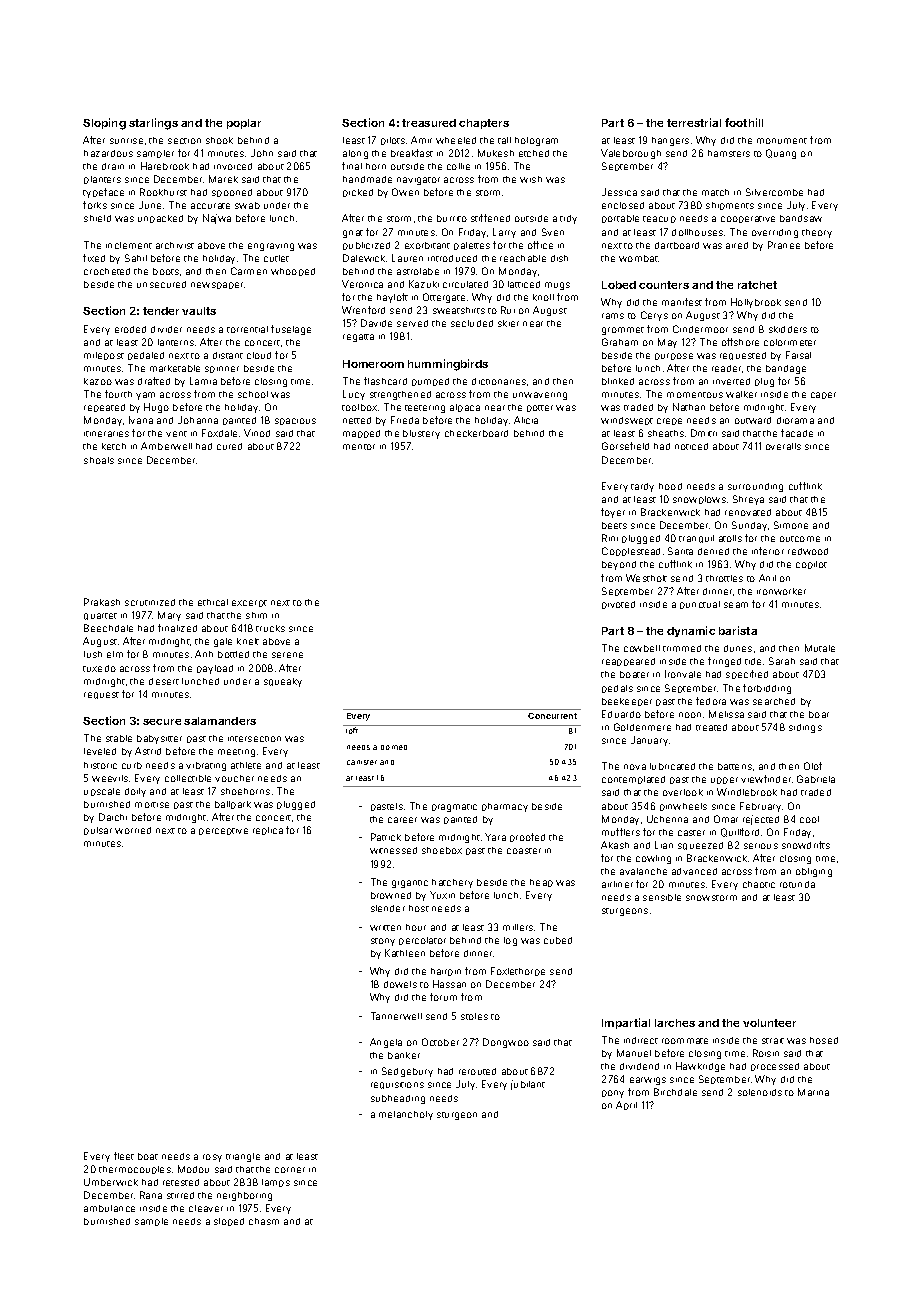 This document has width=924, height=1308. I want to click on pinwheels, so click(683, 807).
